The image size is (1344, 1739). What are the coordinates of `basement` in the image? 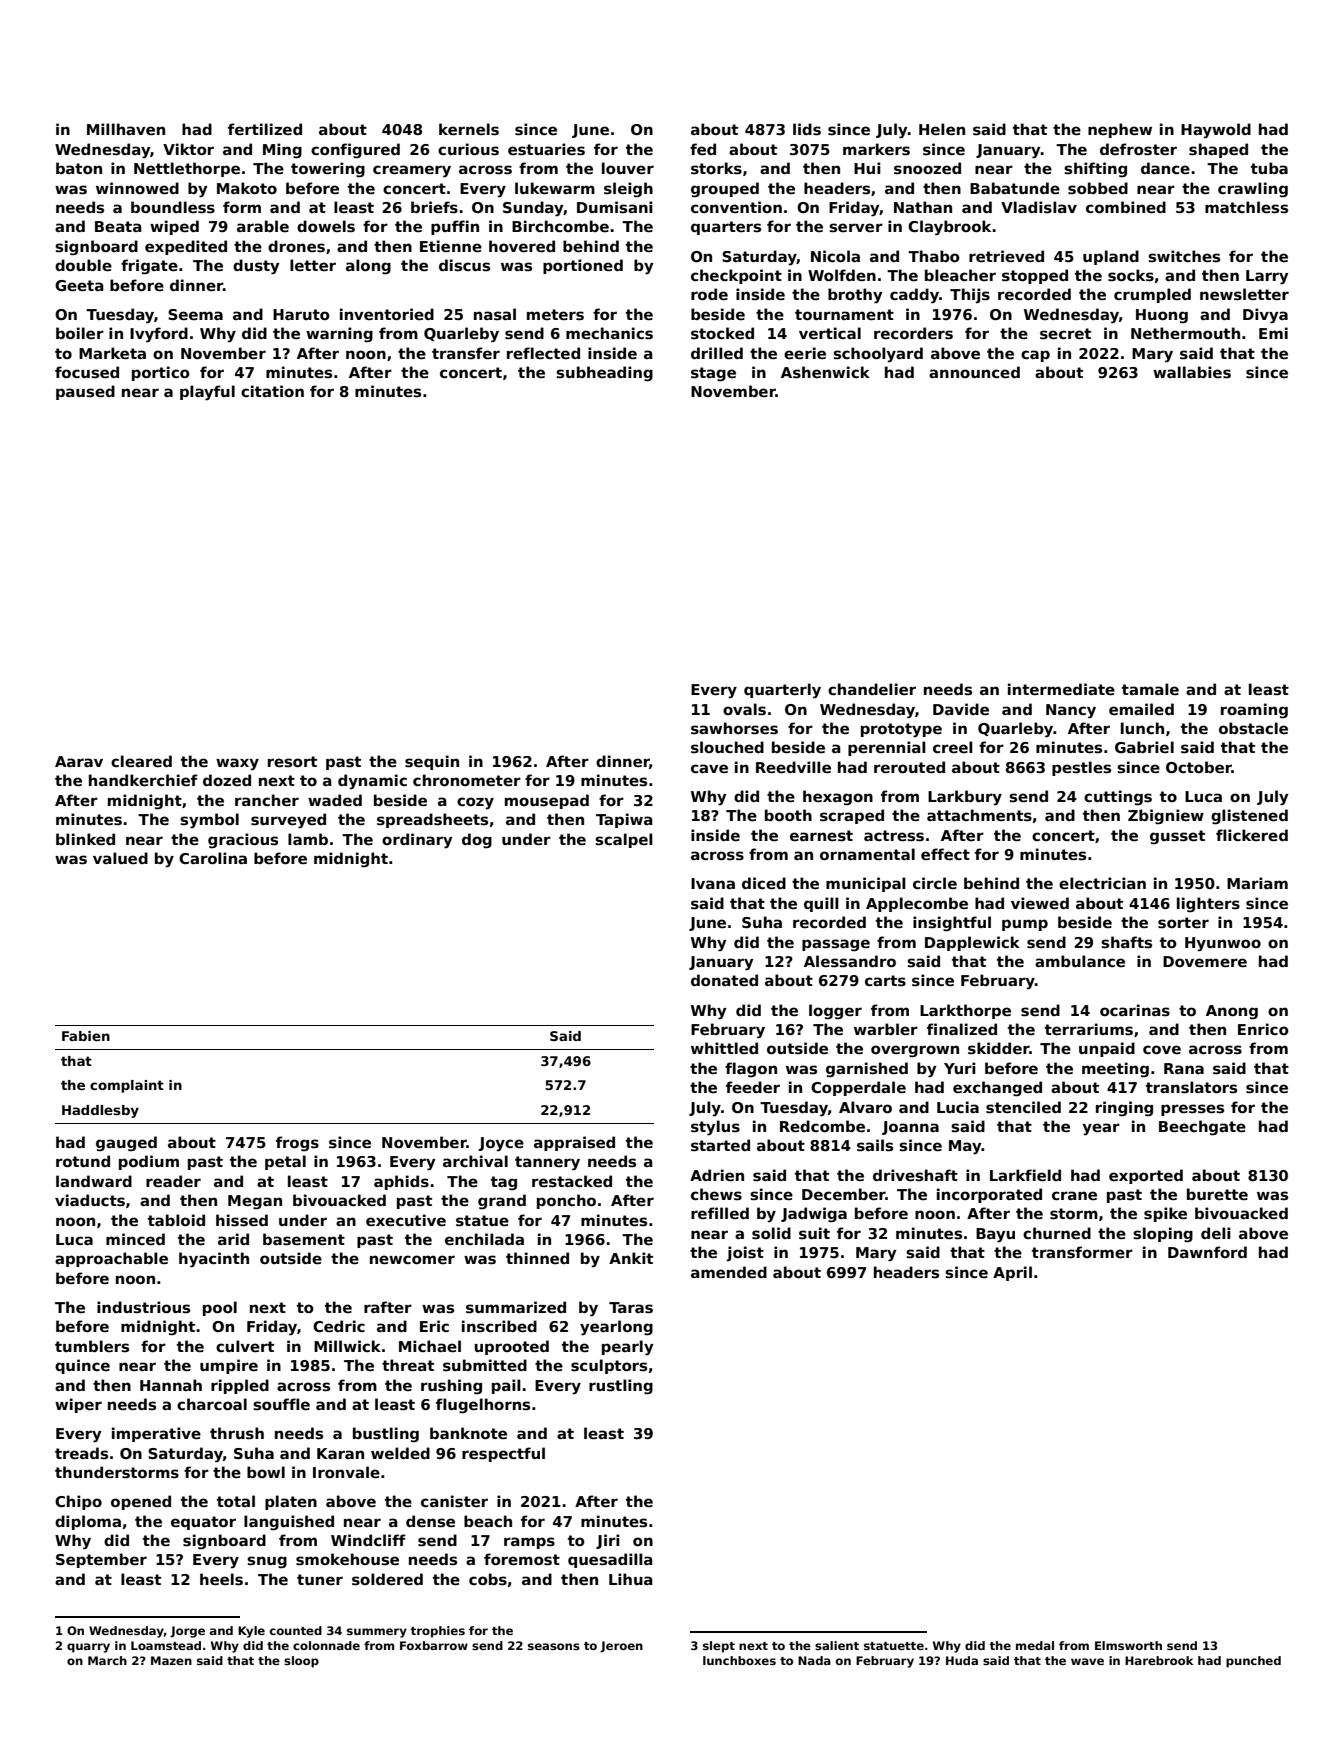 It's located at (304, 1239).
